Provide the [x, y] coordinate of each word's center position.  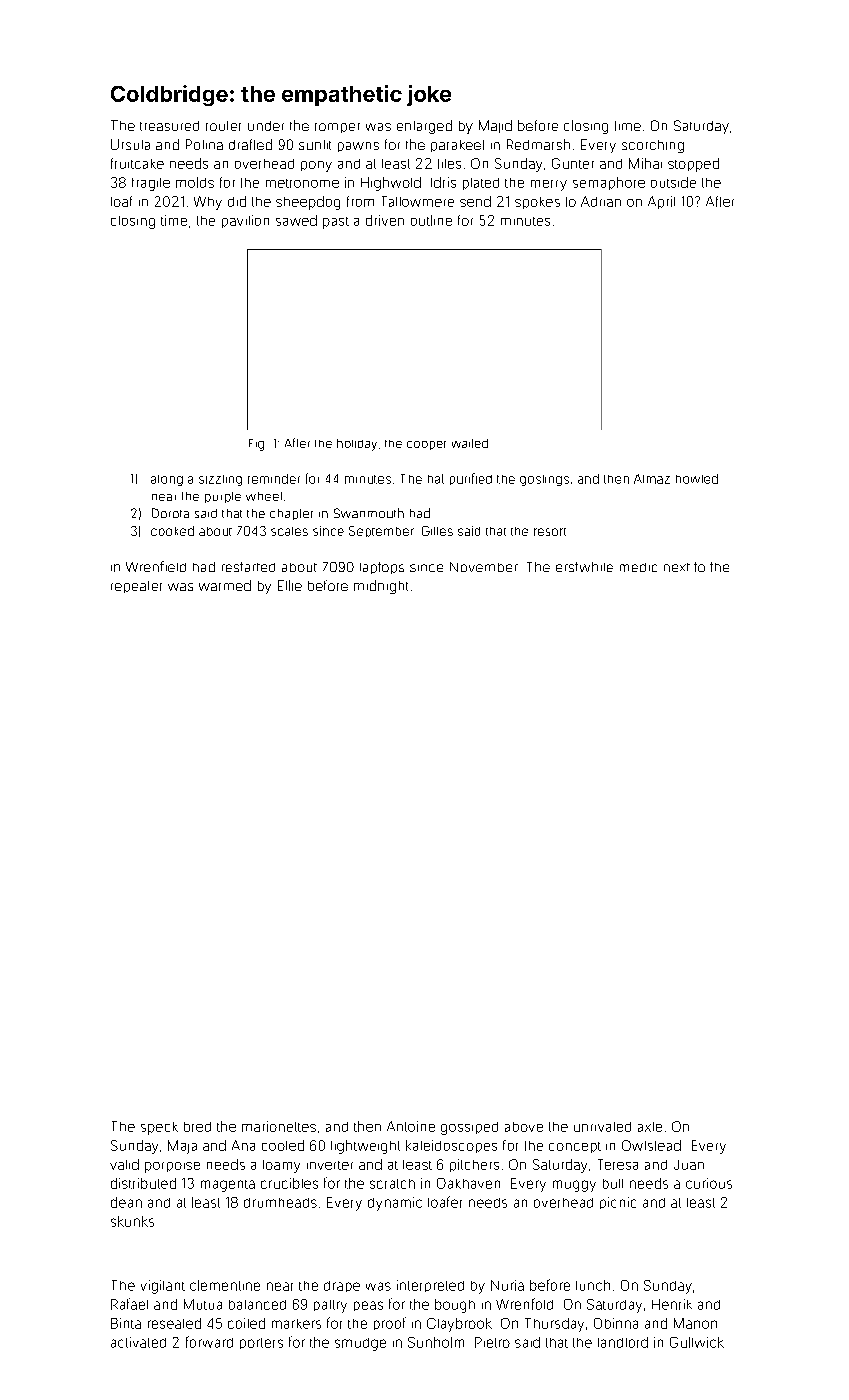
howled [697, 479]
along [167, 480]
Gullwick [697, 1342]
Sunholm [436, 1342]
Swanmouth [369, 513]
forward [209, 1342]
